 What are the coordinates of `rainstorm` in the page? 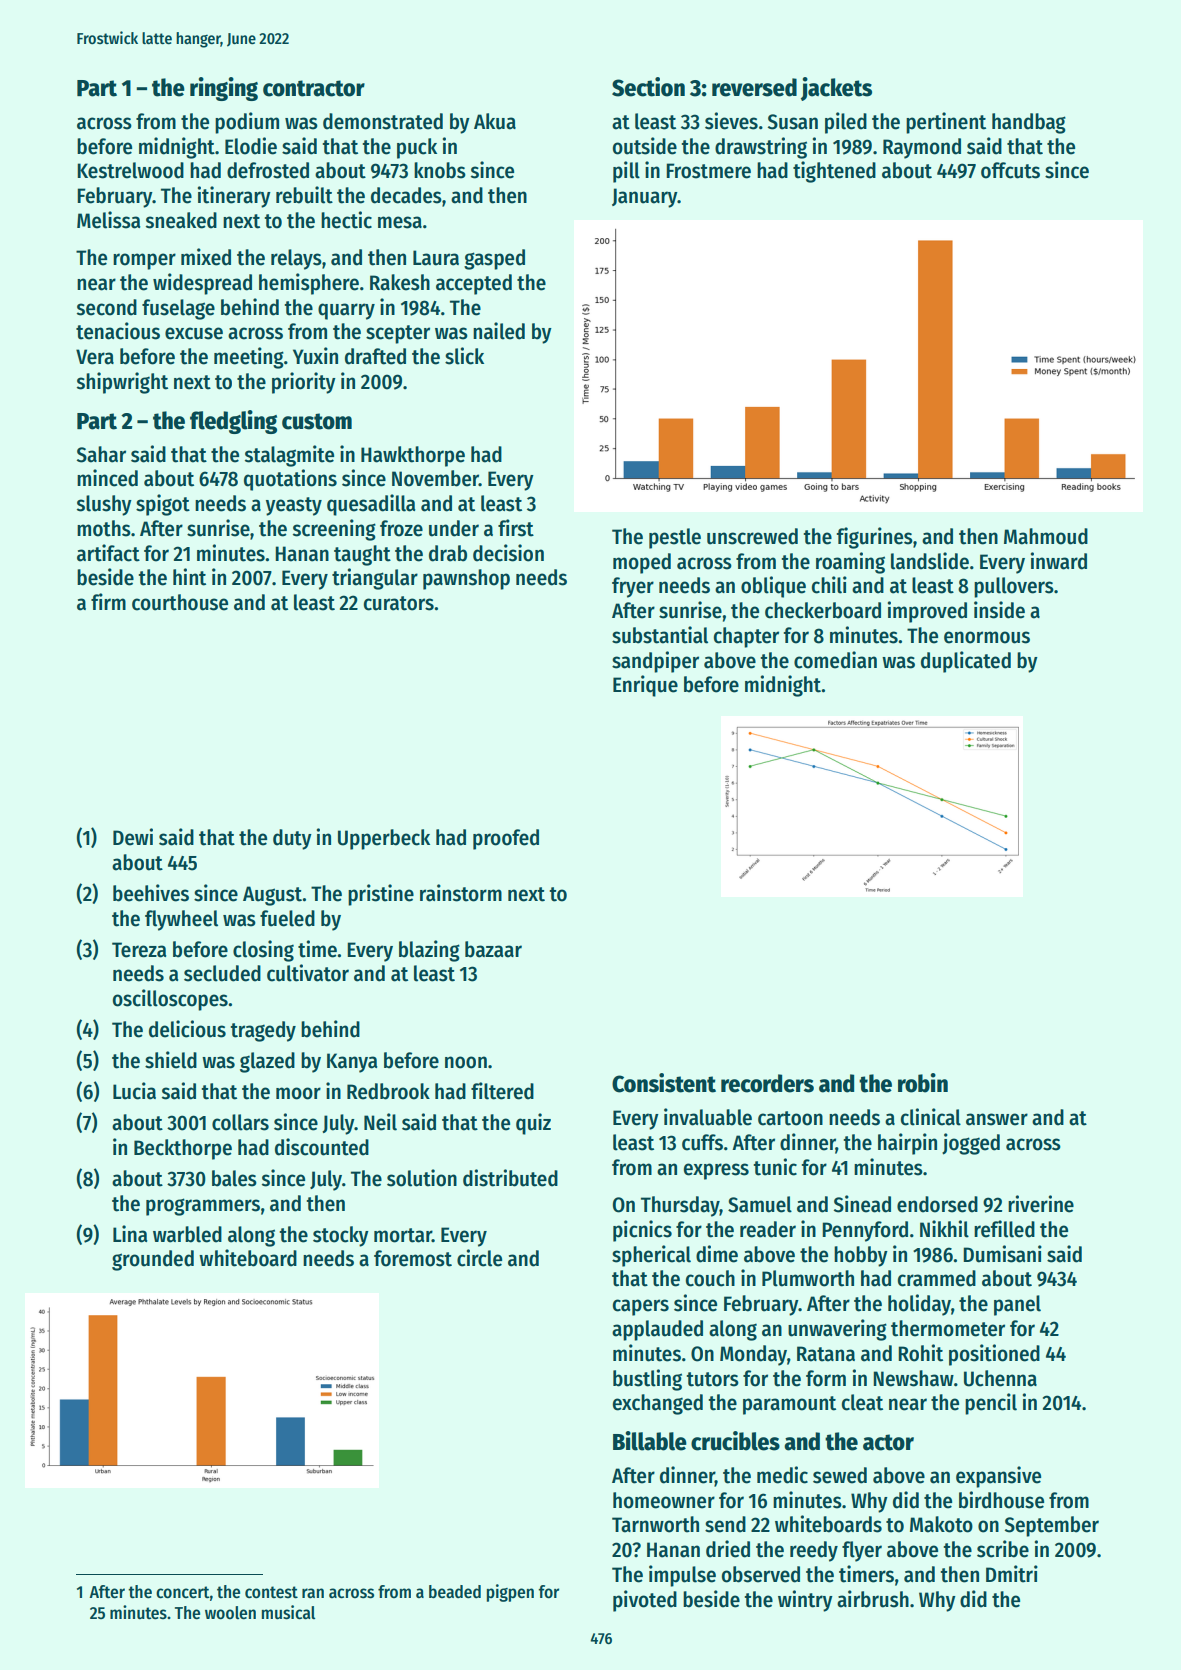 It's located at (461, 893).
